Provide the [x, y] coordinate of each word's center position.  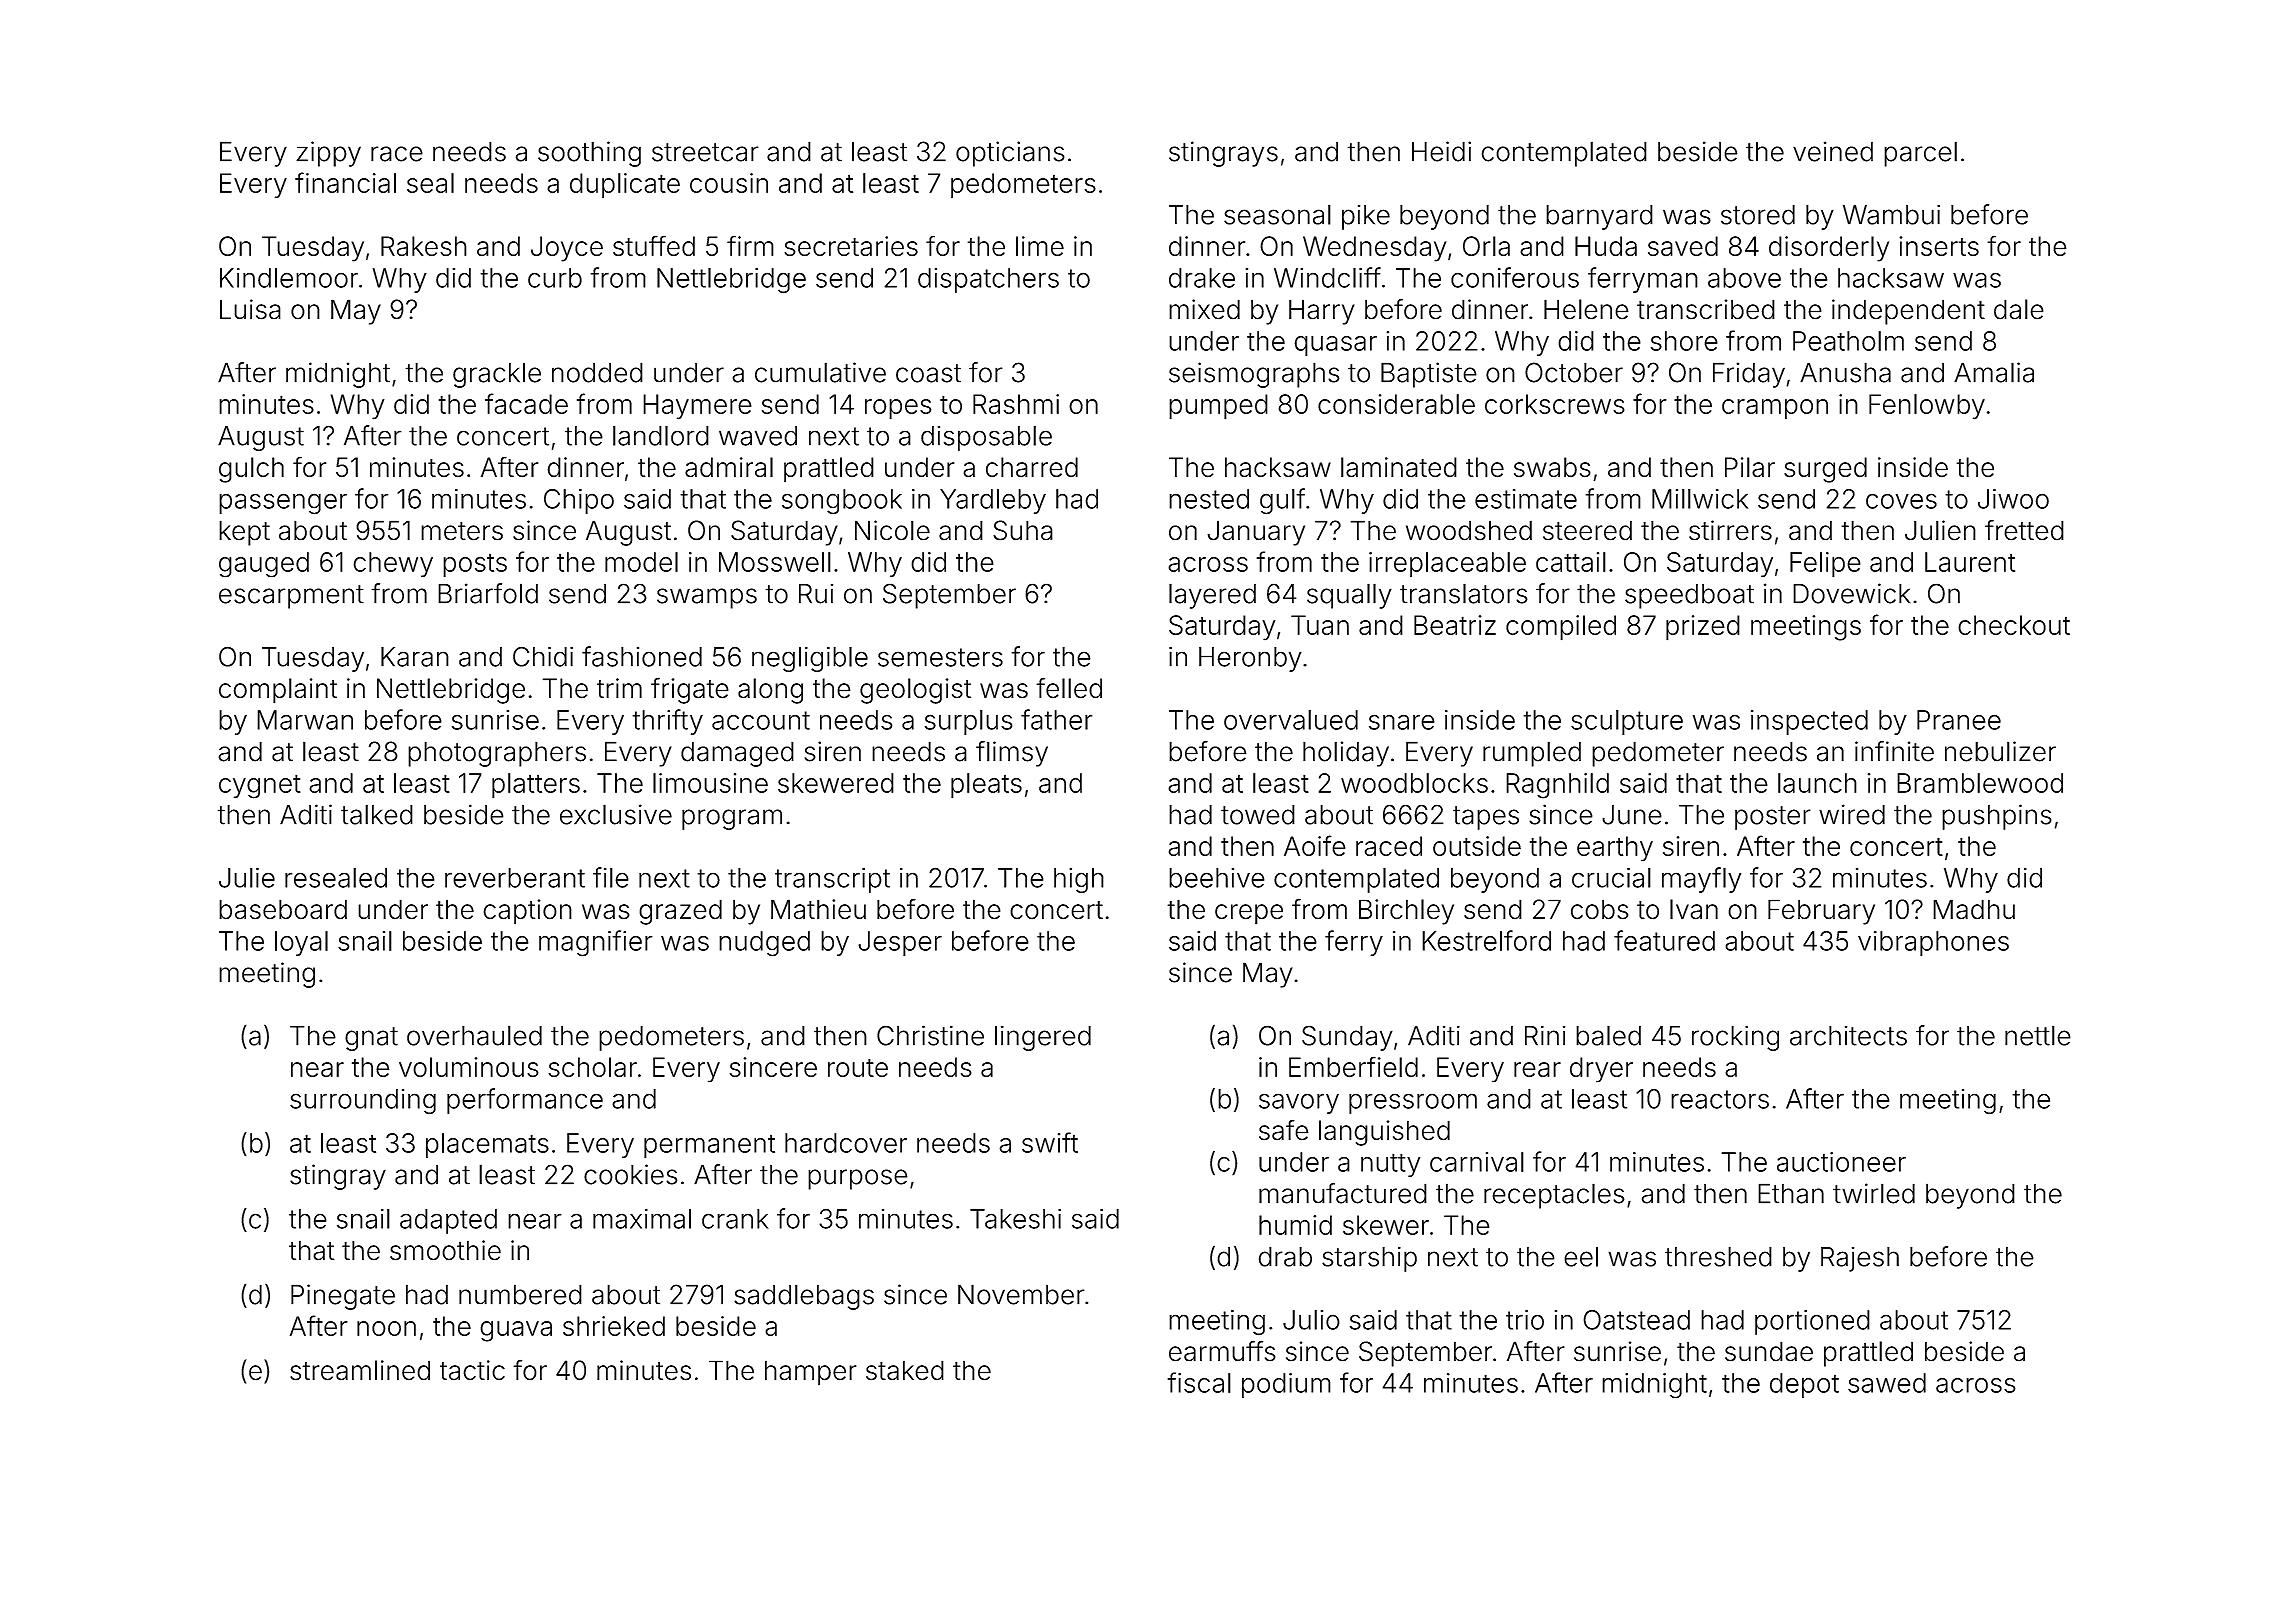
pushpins [1997, 817]
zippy [328, 154]
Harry [1322, 312]
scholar [593, 1067]
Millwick [1700, 499]
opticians [1010, 154]
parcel [1920, 154]
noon [386, 1328]
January [1256, 533]
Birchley [1406, 912]
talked [377, 814]
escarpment [291, 597]
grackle [497, 375]
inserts [1939, 246]
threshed [1718, 1257]
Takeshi [1015, 1219]
